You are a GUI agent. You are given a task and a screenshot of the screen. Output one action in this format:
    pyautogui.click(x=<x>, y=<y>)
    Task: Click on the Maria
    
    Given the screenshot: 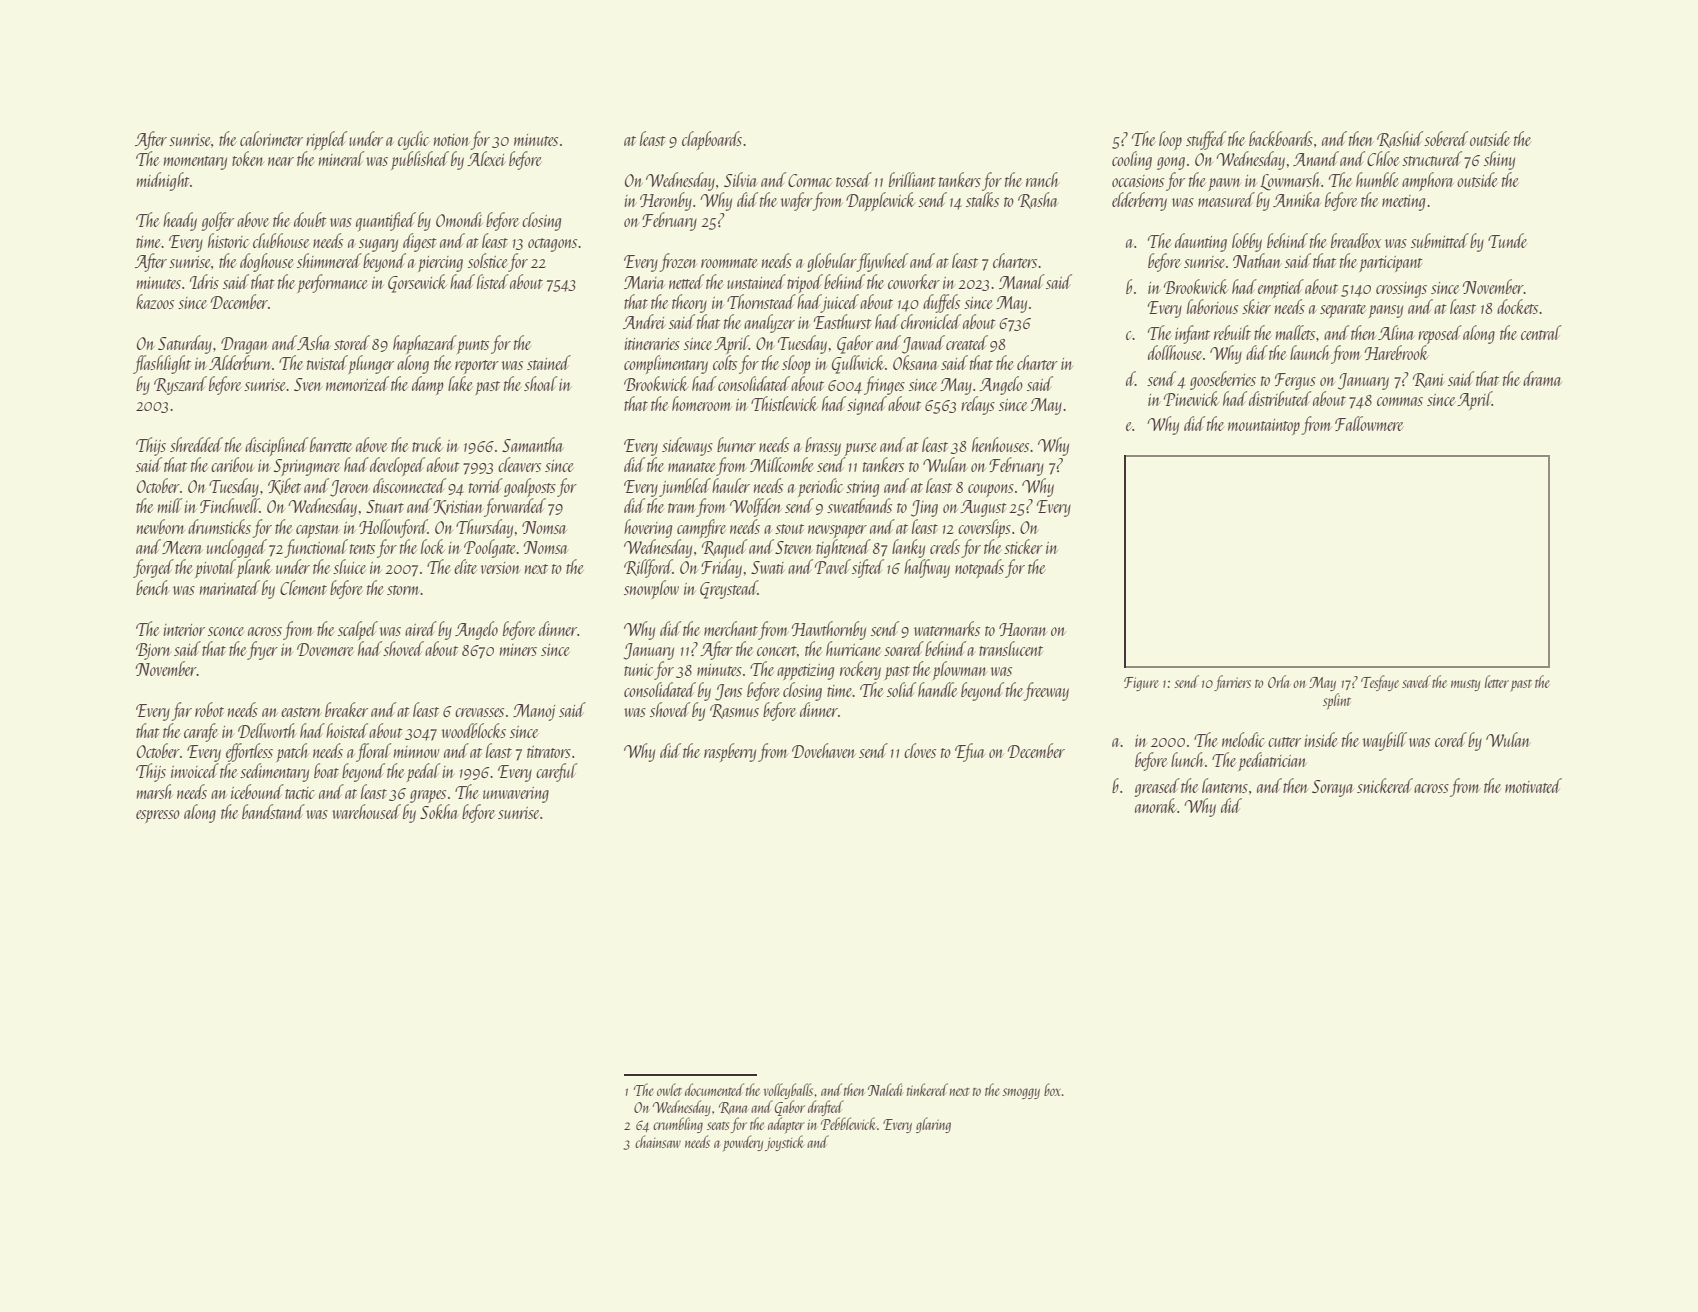 What is the action you would take?
    pyautogui.click(x=644, y=282)
